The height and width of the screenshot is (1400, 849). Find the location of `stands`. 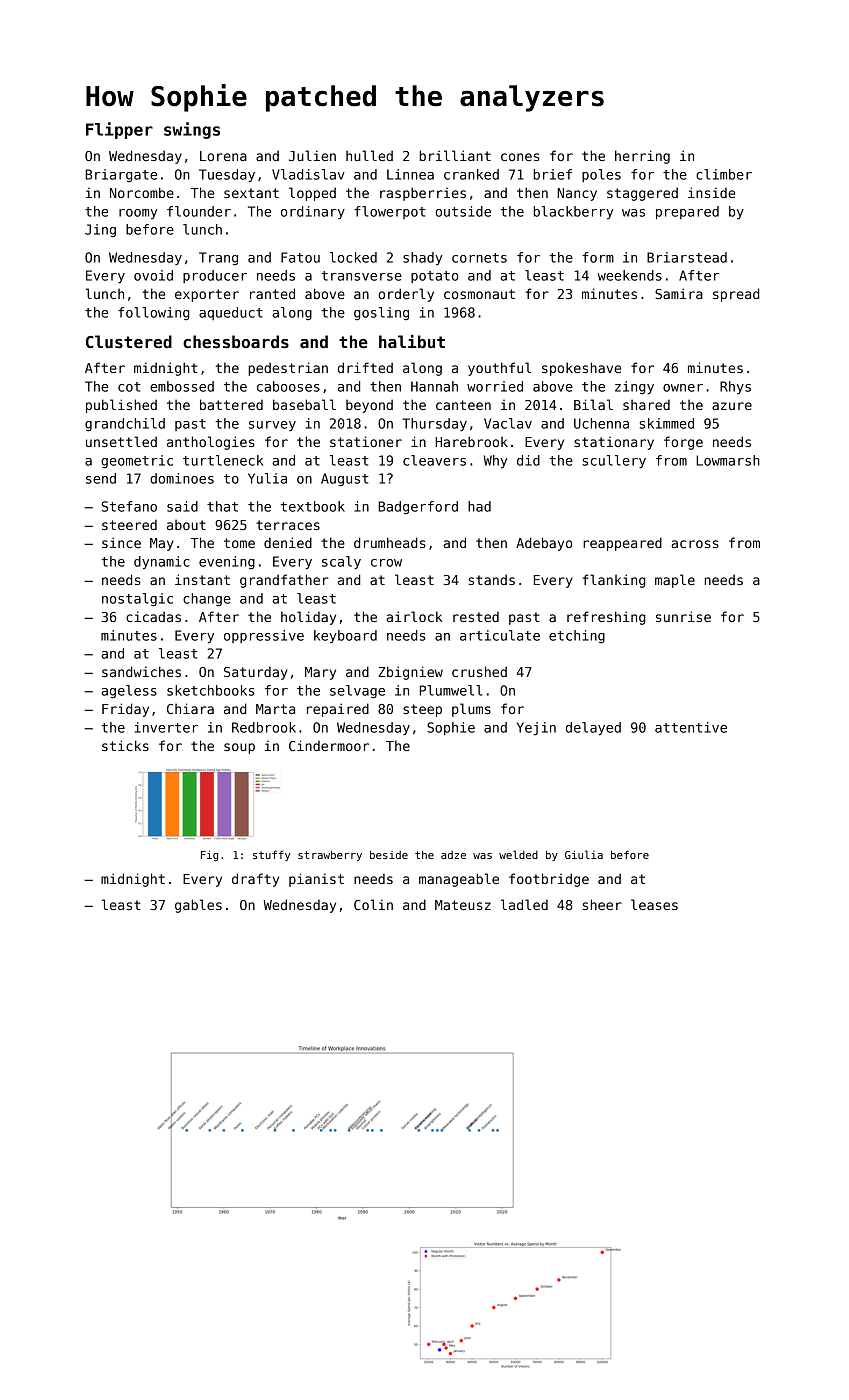

stands is located at coordinates (492, 579).
